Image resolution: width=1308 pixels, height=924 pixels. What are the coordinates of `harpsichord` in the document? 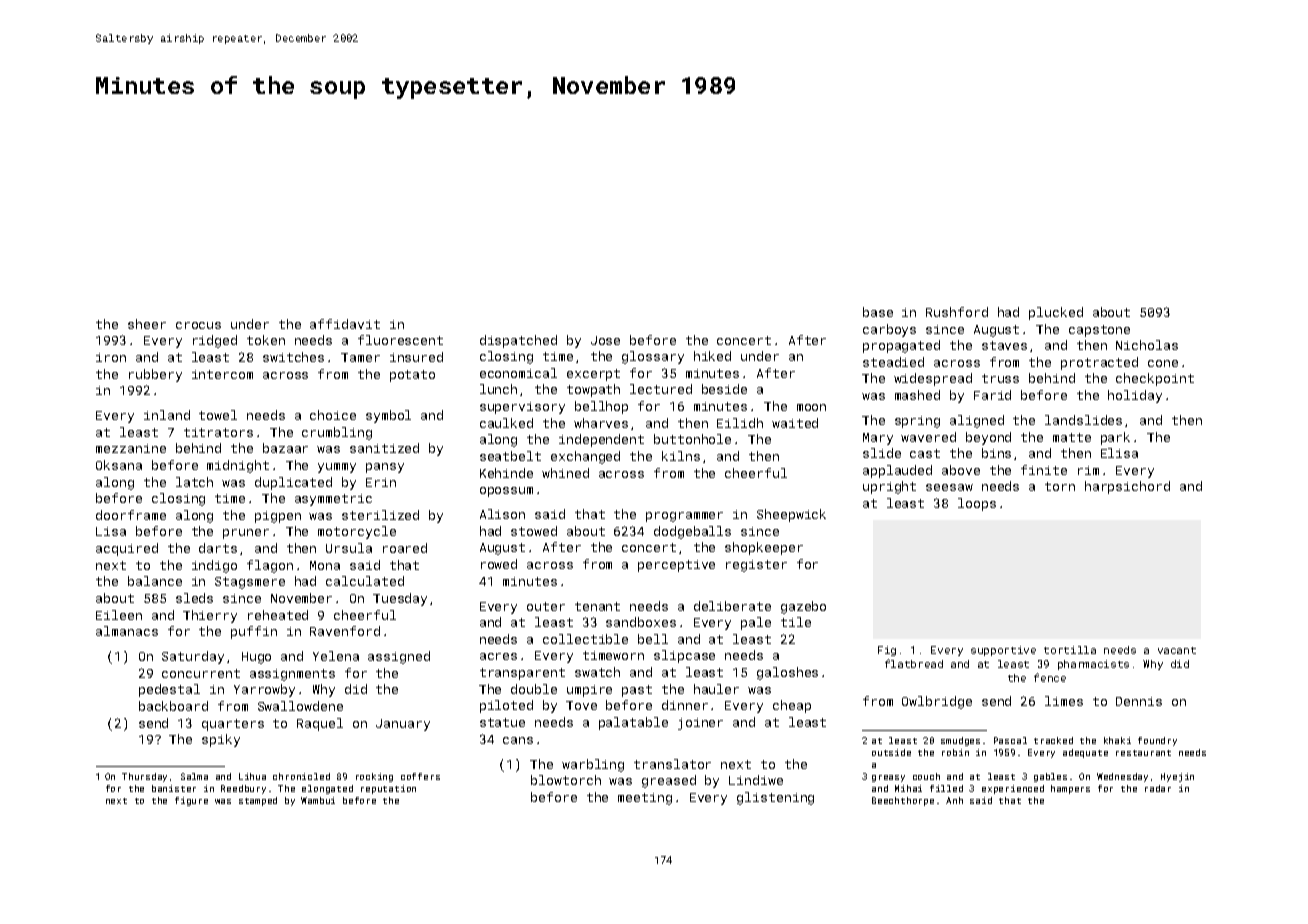 It's located at (1127, 487).
